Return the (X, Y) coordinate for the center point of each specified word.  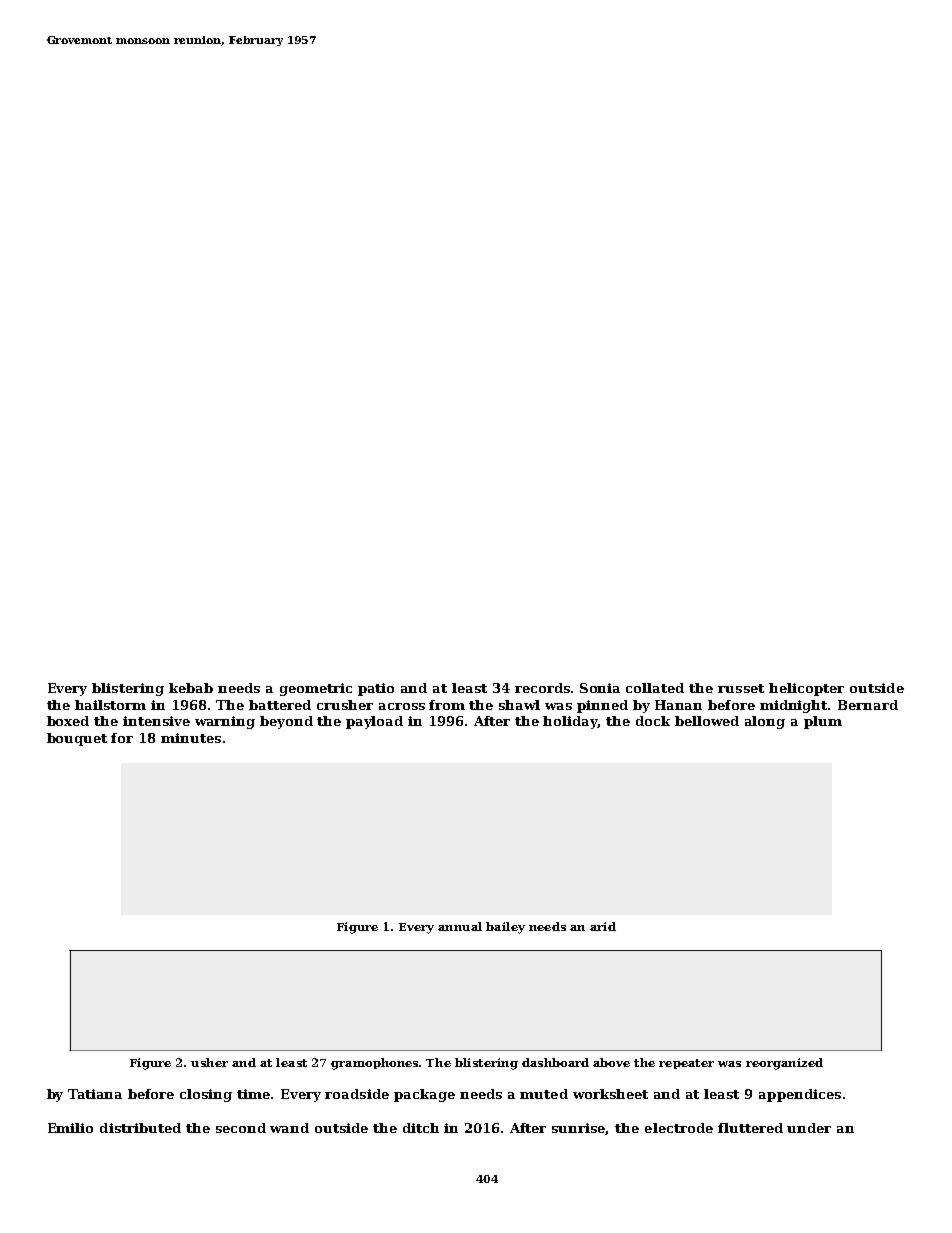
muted (544, 1094)
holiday (570, 722)
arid (603, 926)
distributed (140, 1128)
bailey (505, 928)
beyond (286, 722)
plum (823, 722)
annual (460, 926)
